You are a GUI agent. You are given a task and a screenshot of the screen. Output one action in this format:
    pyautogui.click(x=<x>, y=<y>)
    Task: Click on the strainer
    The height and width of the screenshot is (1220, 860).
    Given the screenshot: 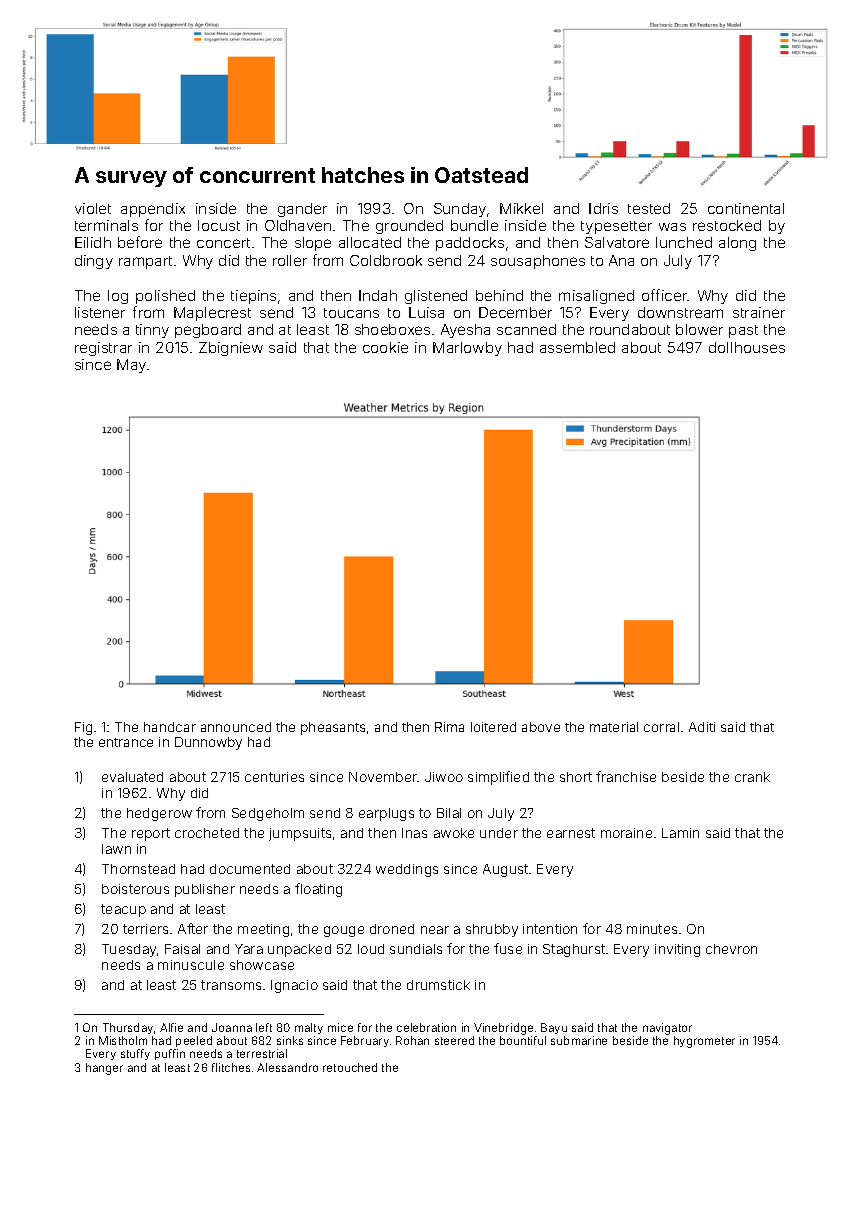 What is the action you would take?
    pyautogui.click(x=759, y=312)
